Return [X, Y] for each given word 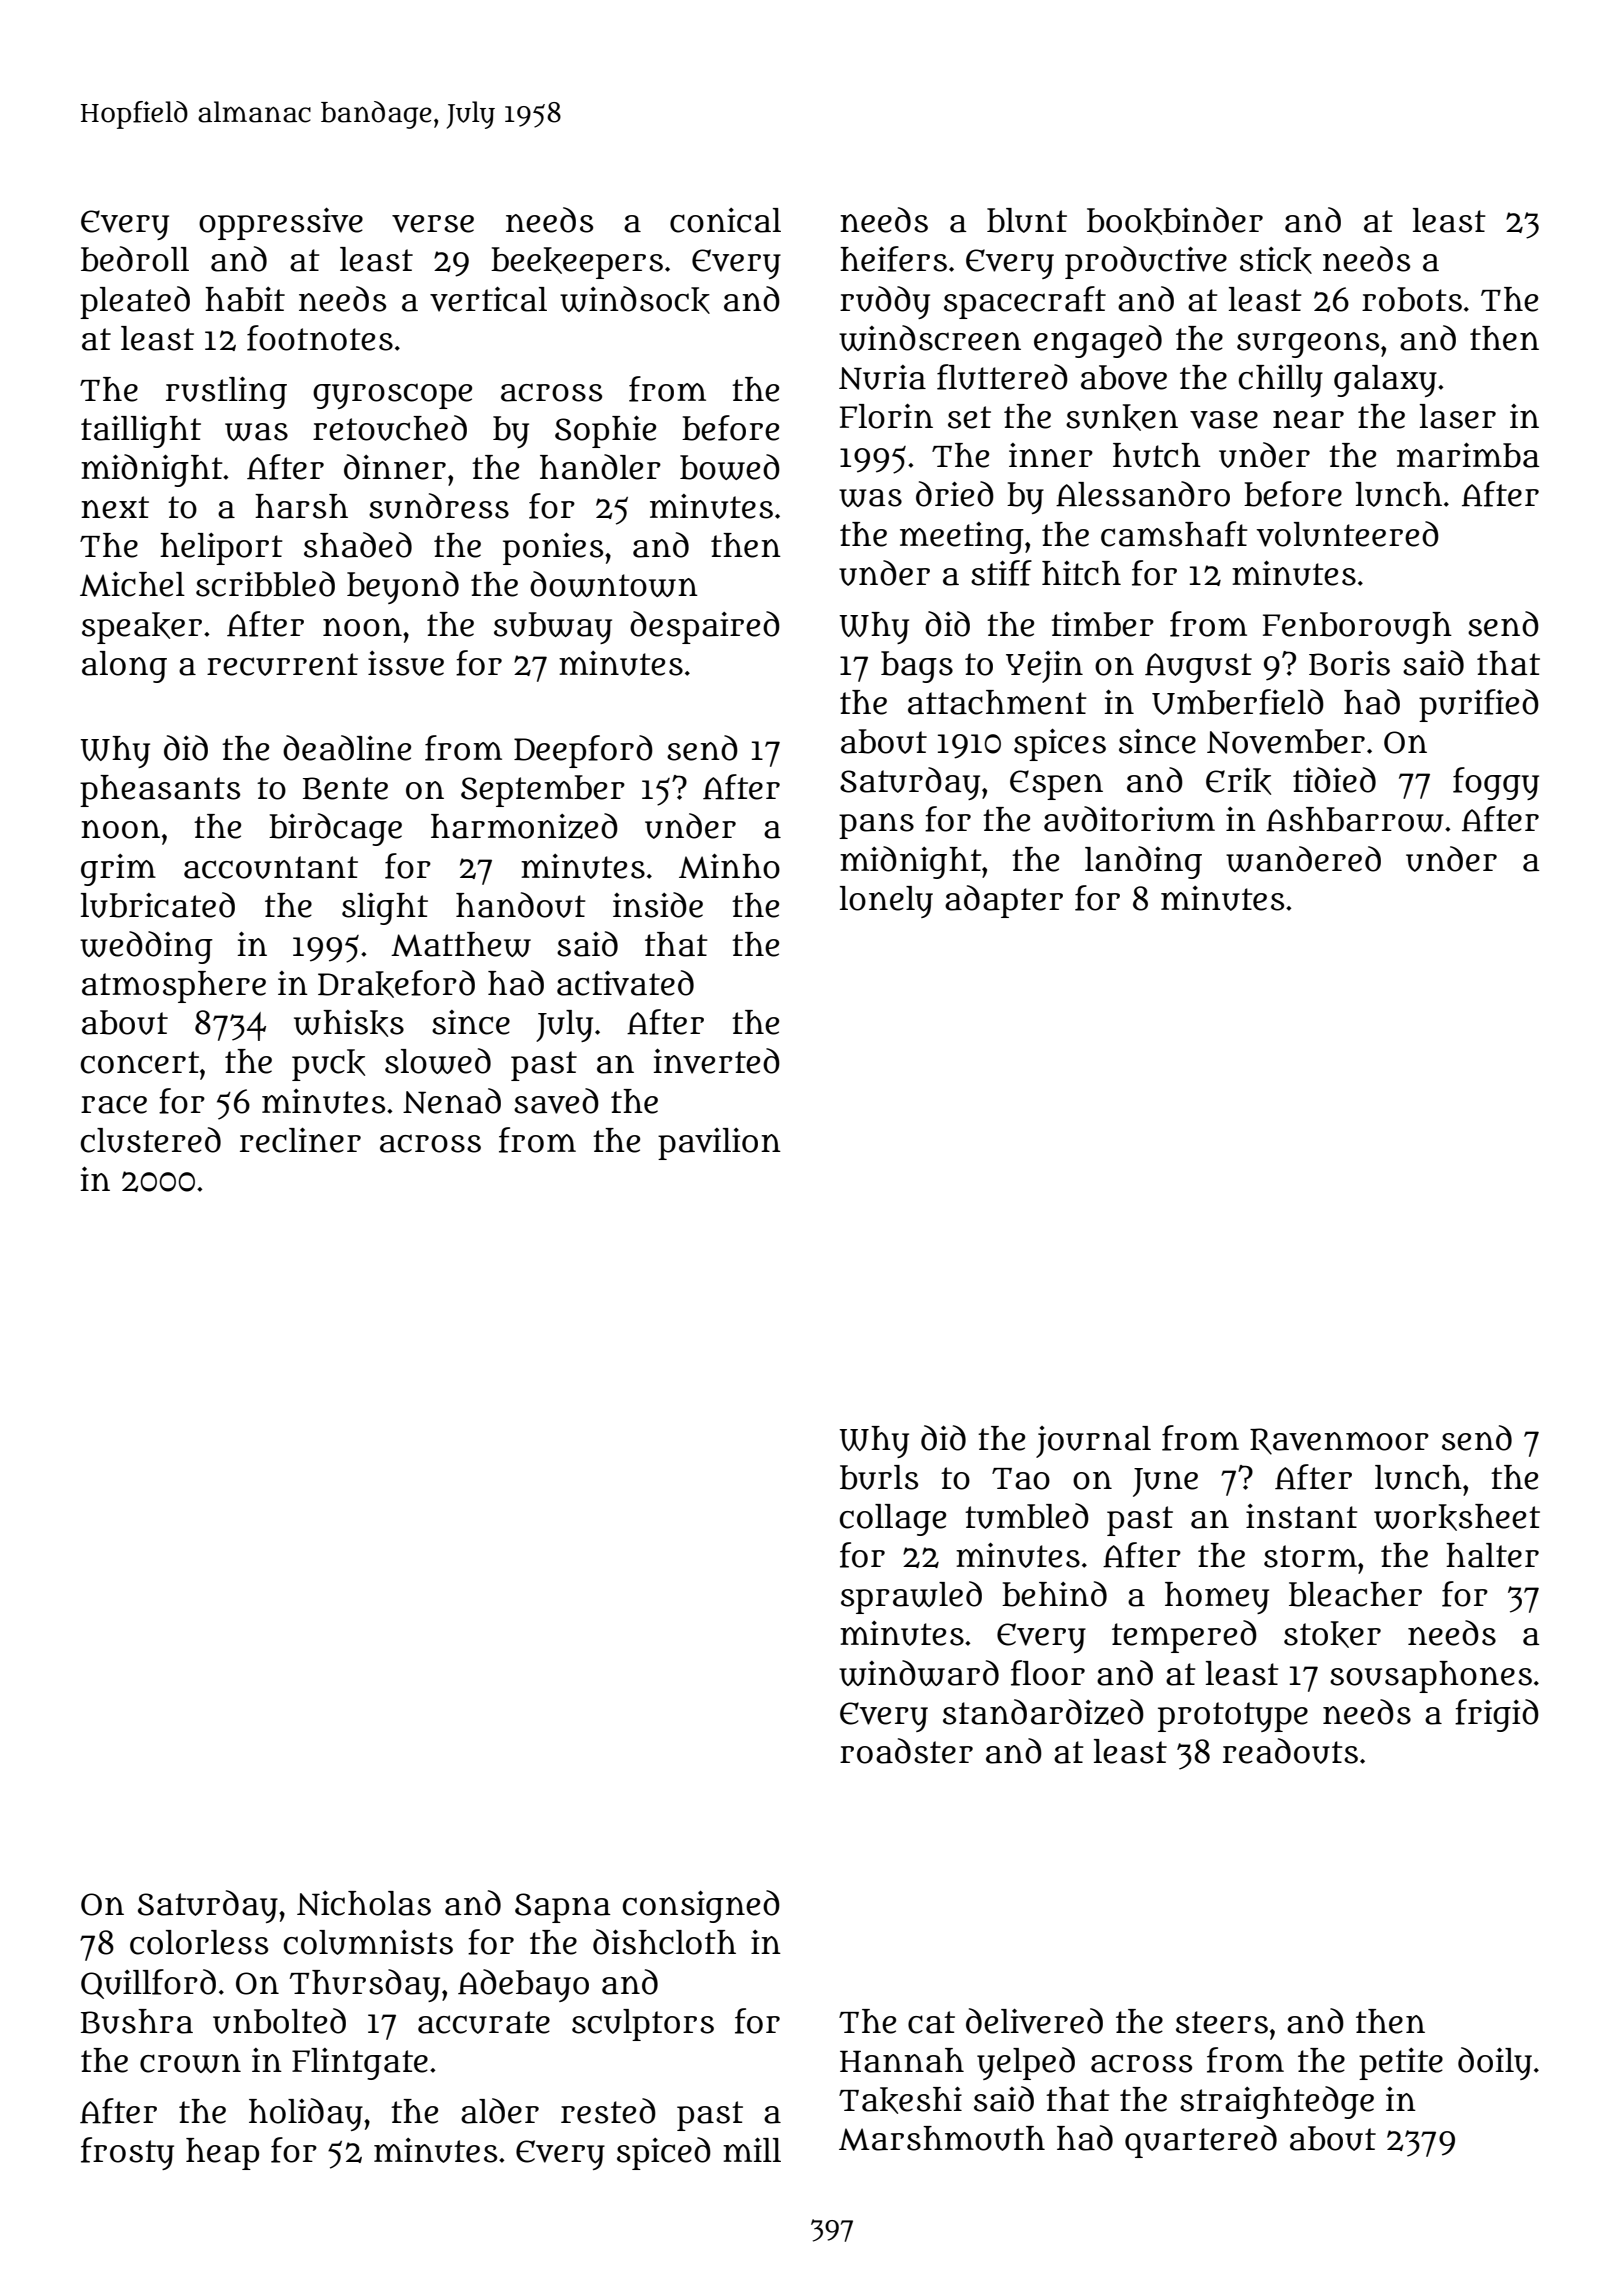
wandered [1303, 859]
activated [625, 983]
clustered [151, 1140]
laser [1458, 416]
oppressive [281, 224]
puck [328, 1065]
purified [1479, 705]
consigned [701, 1906]
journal [1093, 1442]
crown [190, 2063]
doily [1495, 2063]
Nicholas [364, 1903]
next [115, 507]
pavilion [719, 1144]
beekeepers [577, 263]
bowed [730, 467]
